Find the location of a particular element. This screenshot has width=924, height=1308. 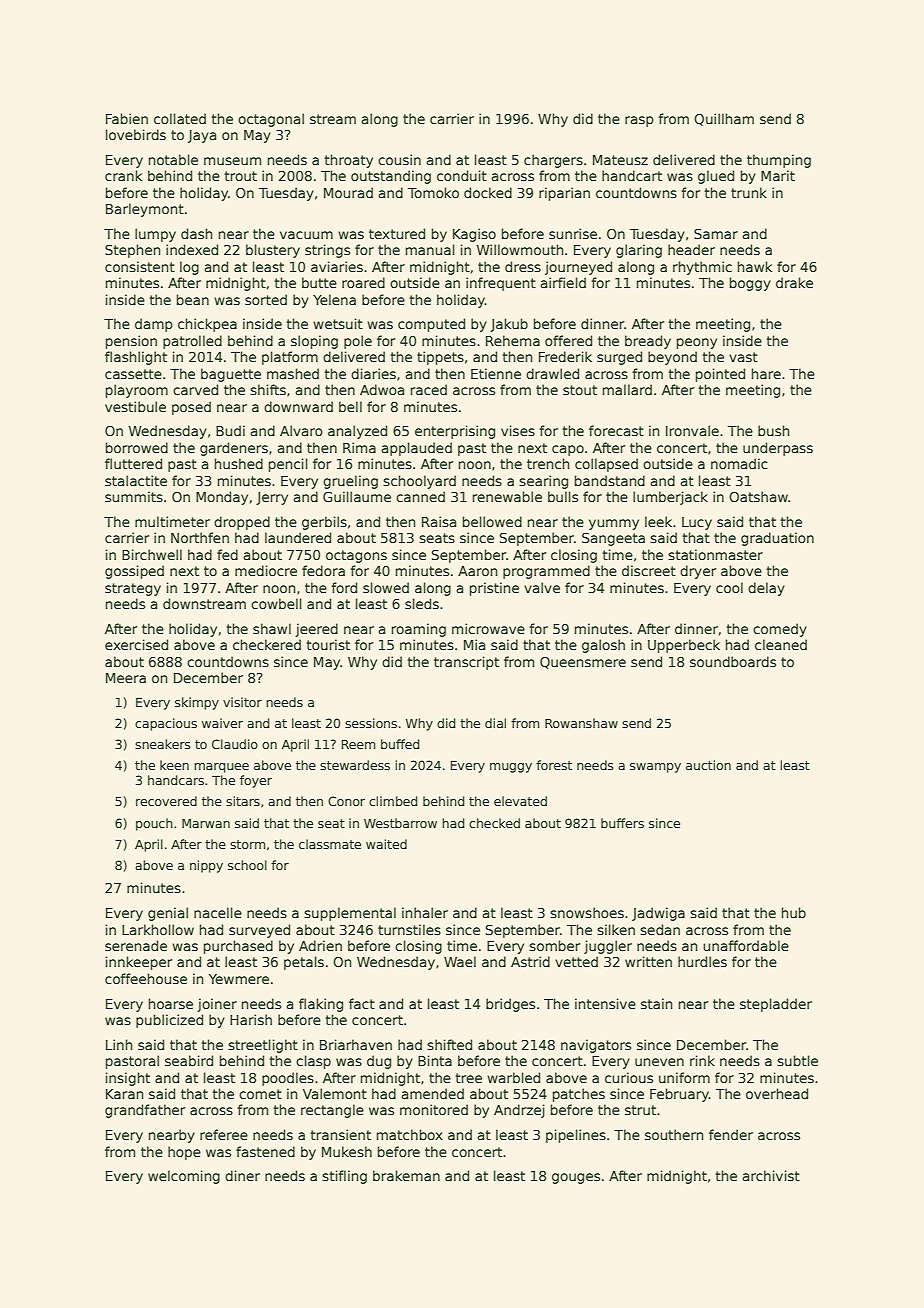

chargers is located at coordinates (553, 161).
